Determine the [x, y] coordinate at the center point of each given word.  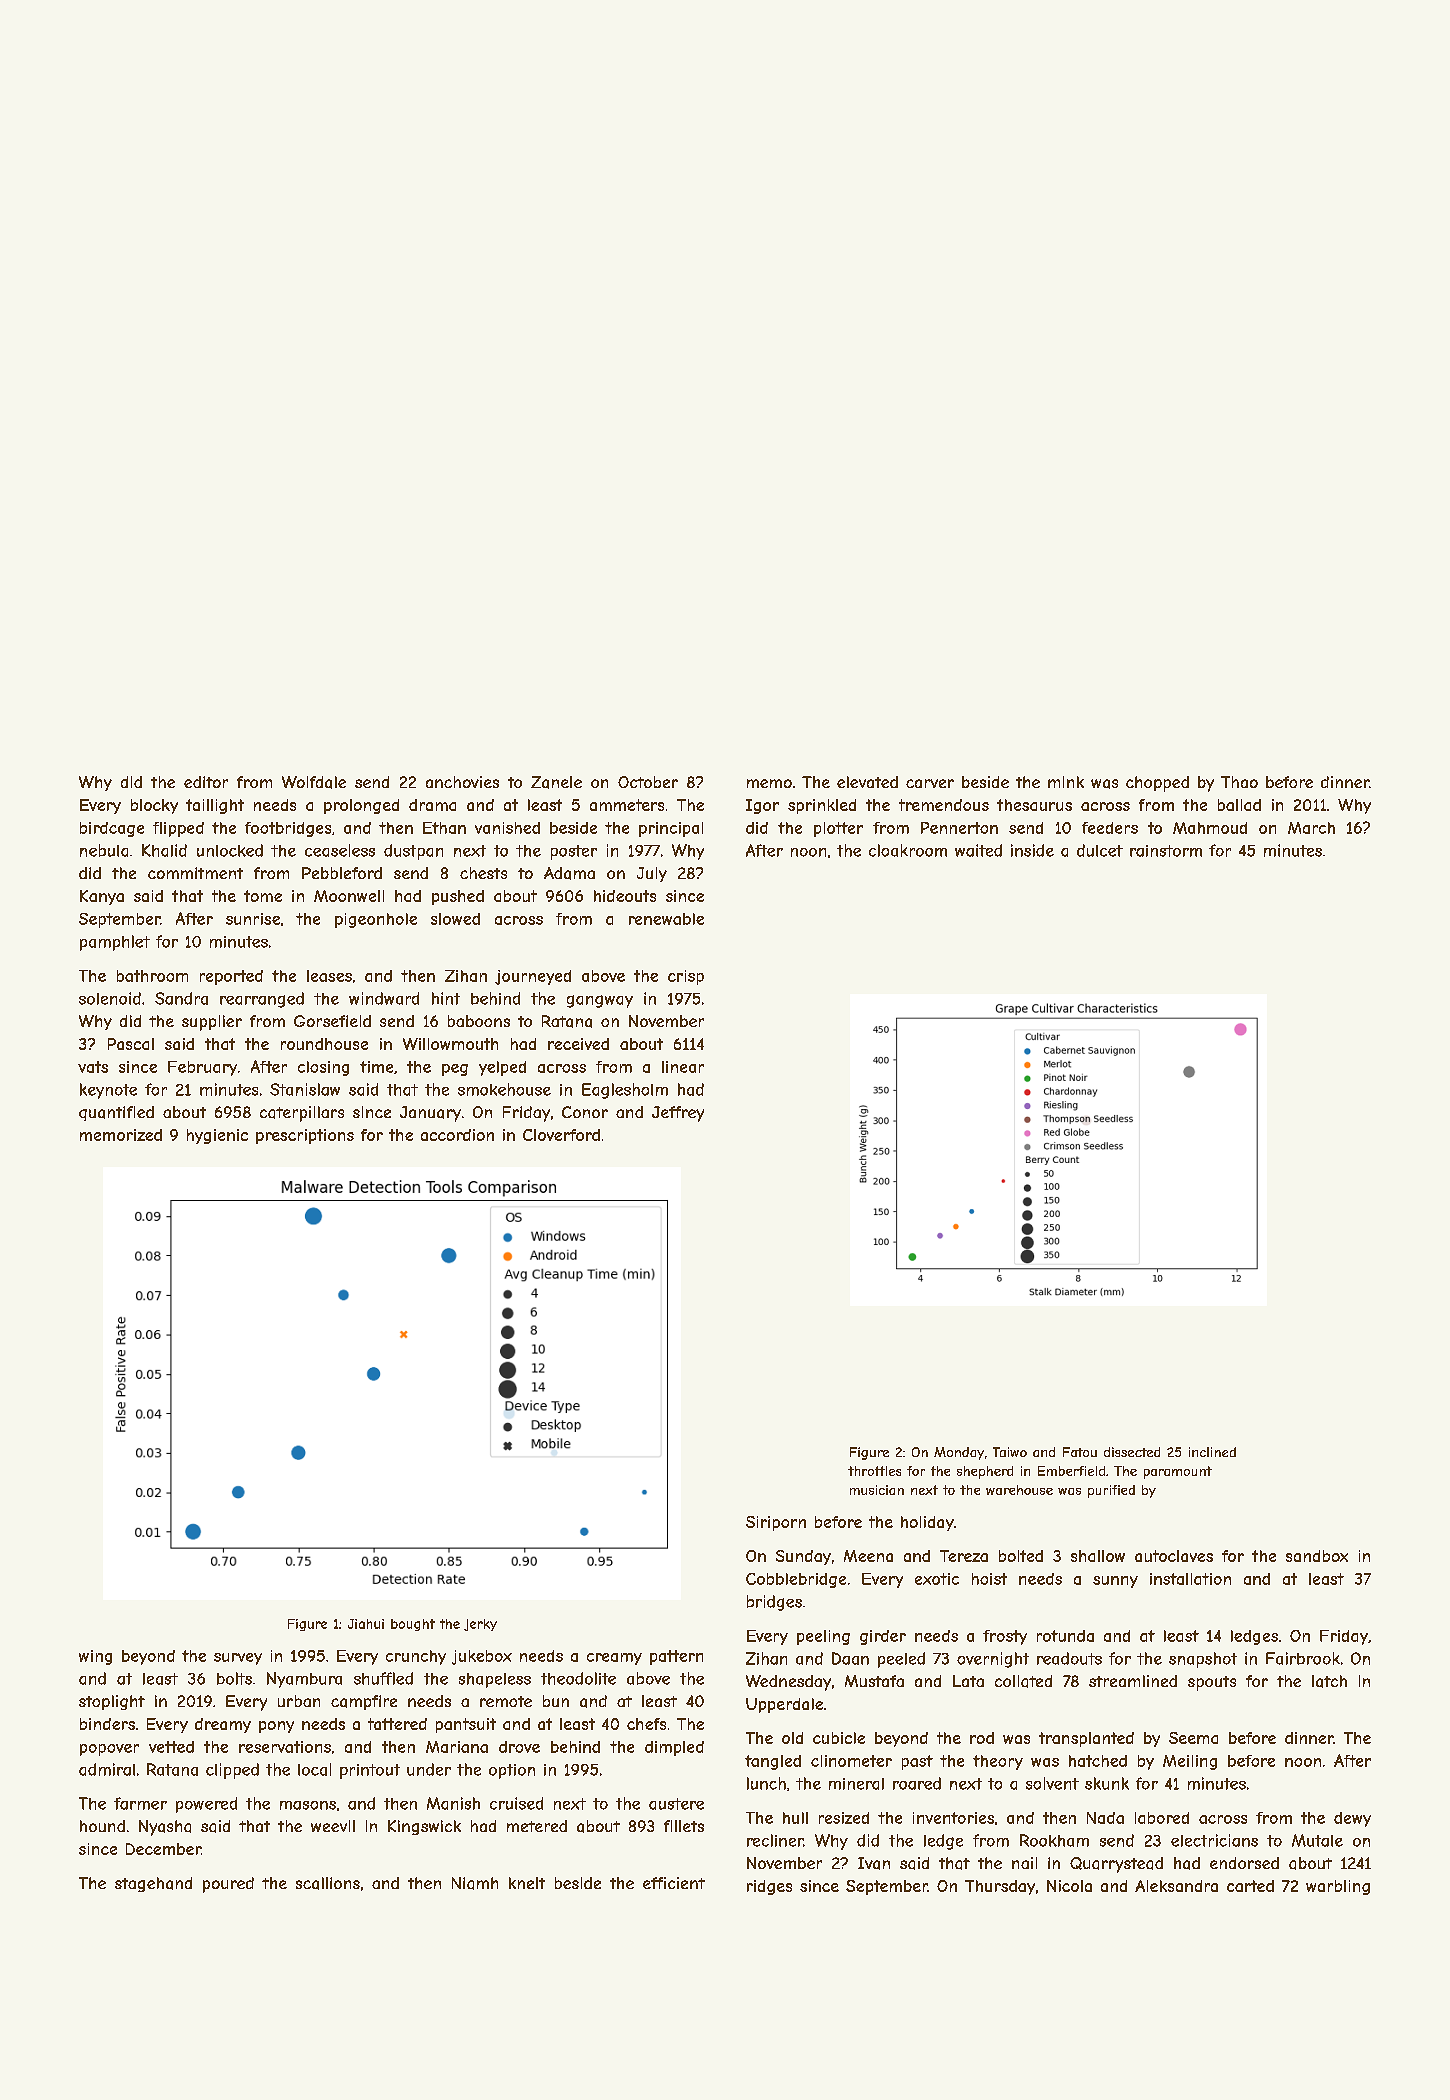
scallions [328, 1883]
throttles [874, 1471]
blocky [154, 806]
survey [238, 1659]
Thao [1239, 782]
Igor [762, 806]
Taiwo [1010, 1452]
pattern [676, 1657]
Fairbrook [1303, 1658]
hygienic [217, 1136]
